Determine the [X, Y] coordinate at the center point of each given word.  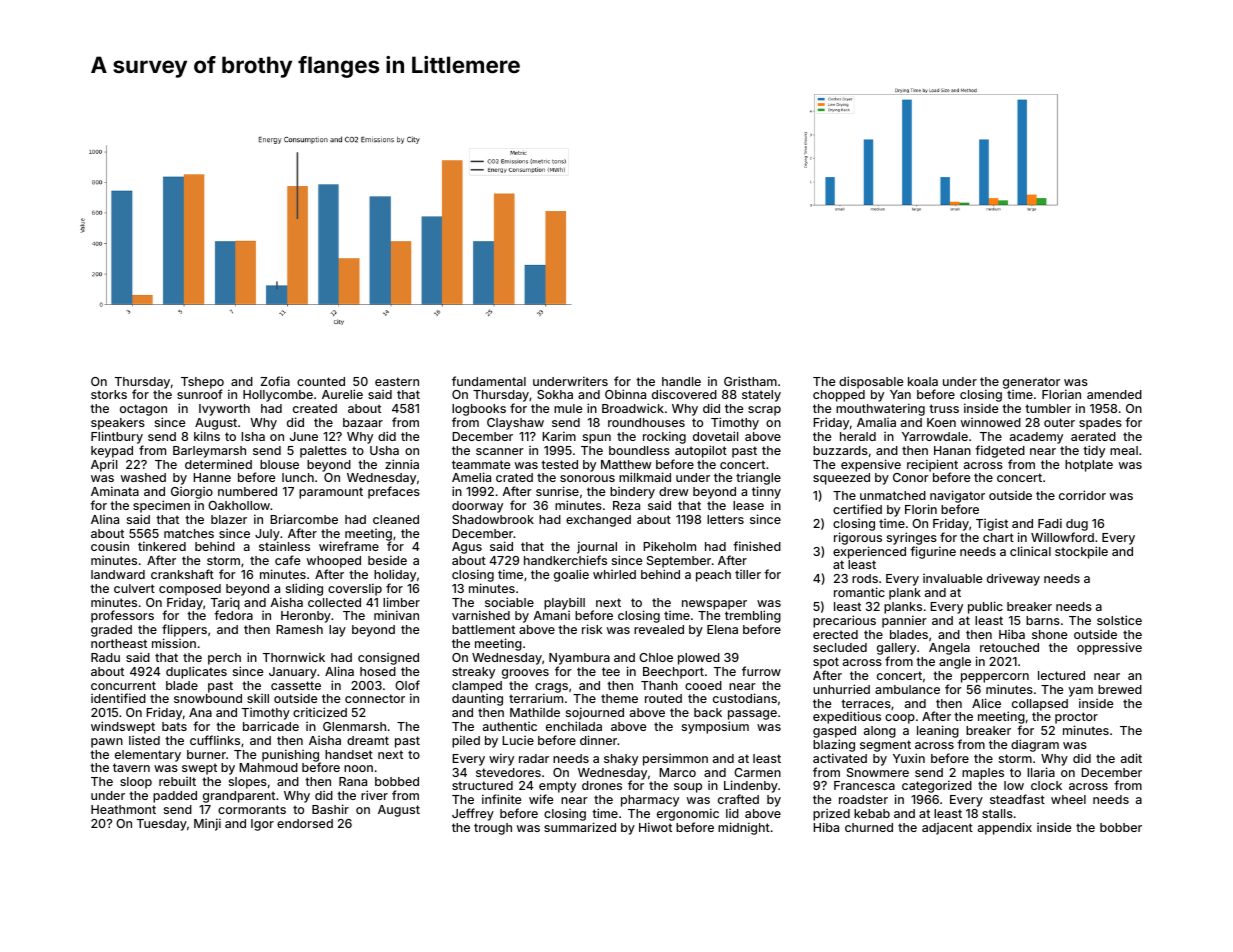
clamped [477, 687]
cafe [287, 560]
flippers [184, 630]
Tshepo [202, 383]
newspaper [714, 605]
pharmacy [650, 801]
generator [1031, 383]
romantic [859, 592]
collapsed [1040, 705]
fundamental [489, 381]
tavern [131, 767]
